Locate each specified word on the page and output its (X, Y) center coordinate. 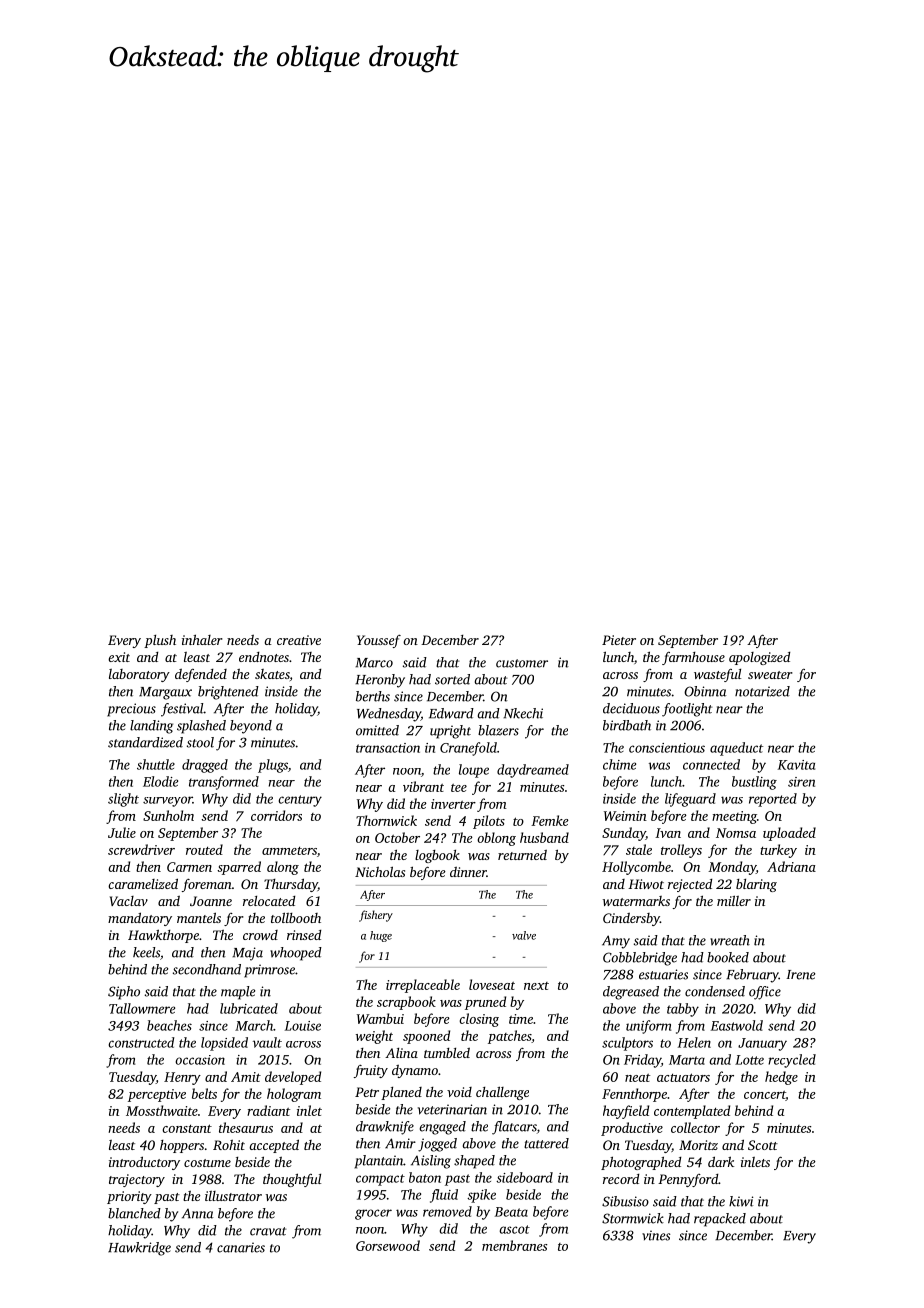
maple (238, 993)
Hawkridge (139, 1249)
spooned (426, 1037)
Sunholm (168, 815)
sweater (770, 675)
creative (299, 640)
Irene (800, 975)
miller (734, 900)
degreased (631, 993)
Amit (246, 1077)
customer (522, 663)
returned (522, 855)
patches (509, 1037)
